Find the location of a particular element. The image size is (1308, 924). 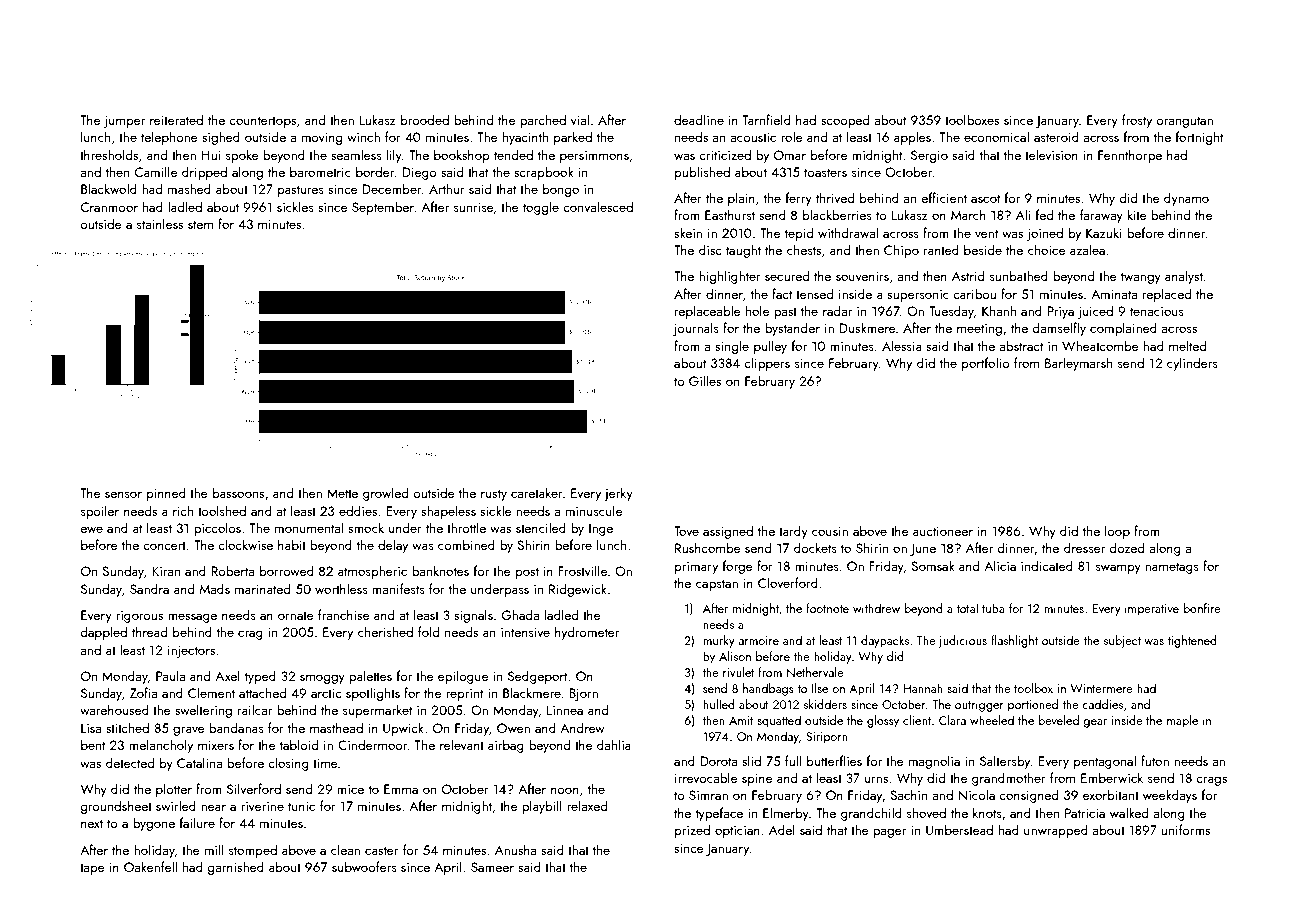

border is located at coordinates (375, 171).
